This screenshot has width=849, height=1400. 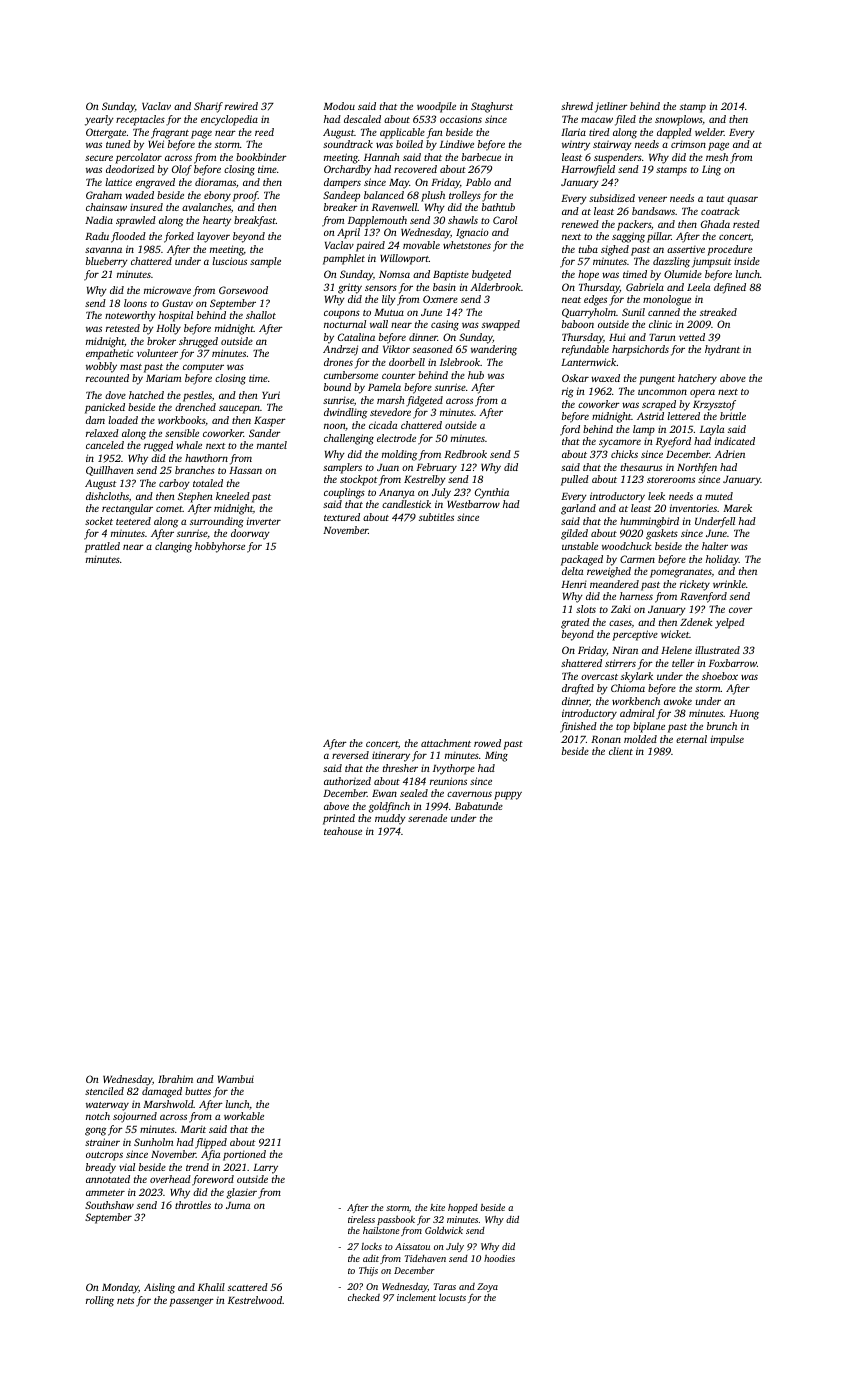 I want to click on bookbinder, so click(x=261, y=157).
